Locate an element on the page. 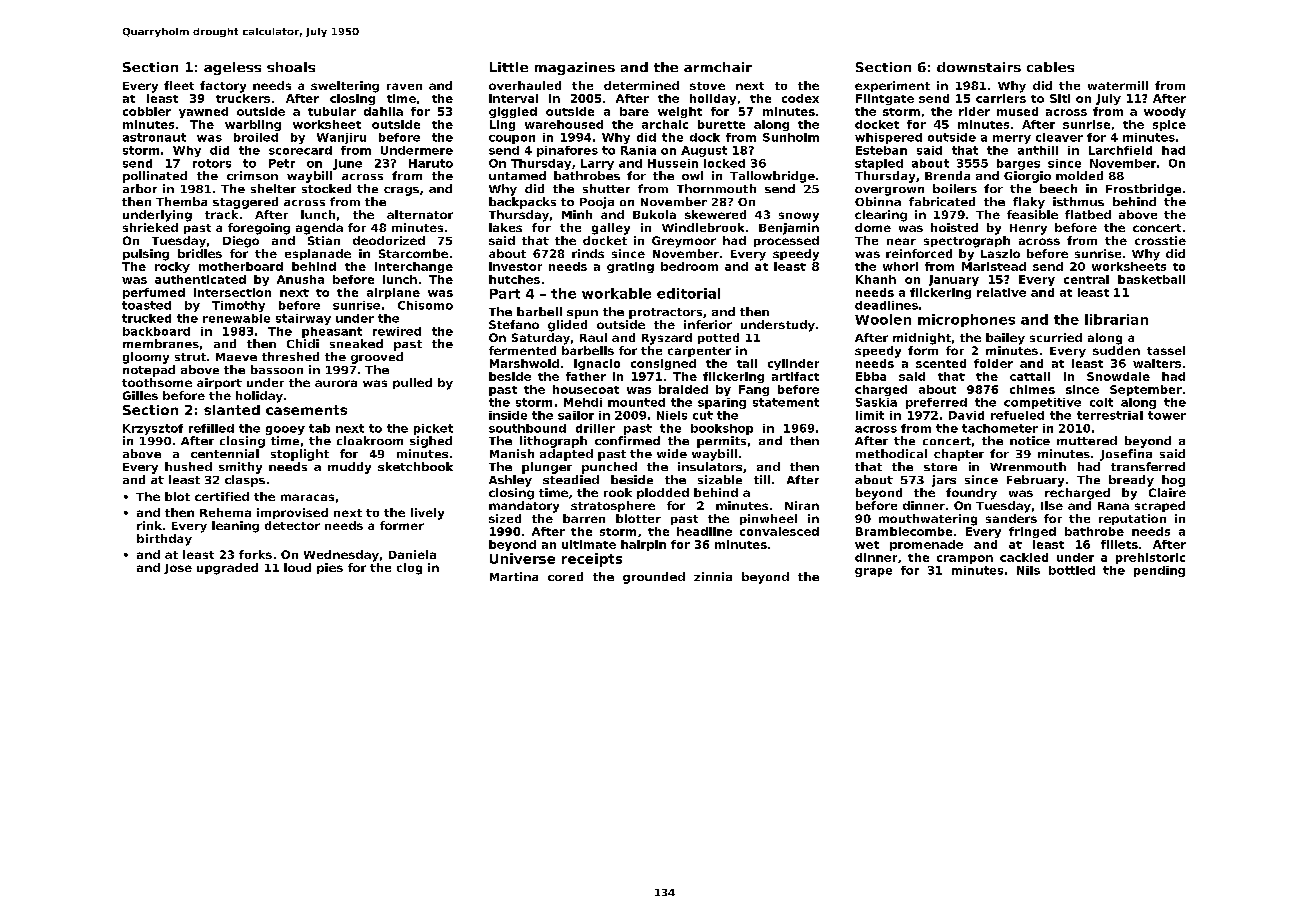  forks is located at coordinates (255, 554).
